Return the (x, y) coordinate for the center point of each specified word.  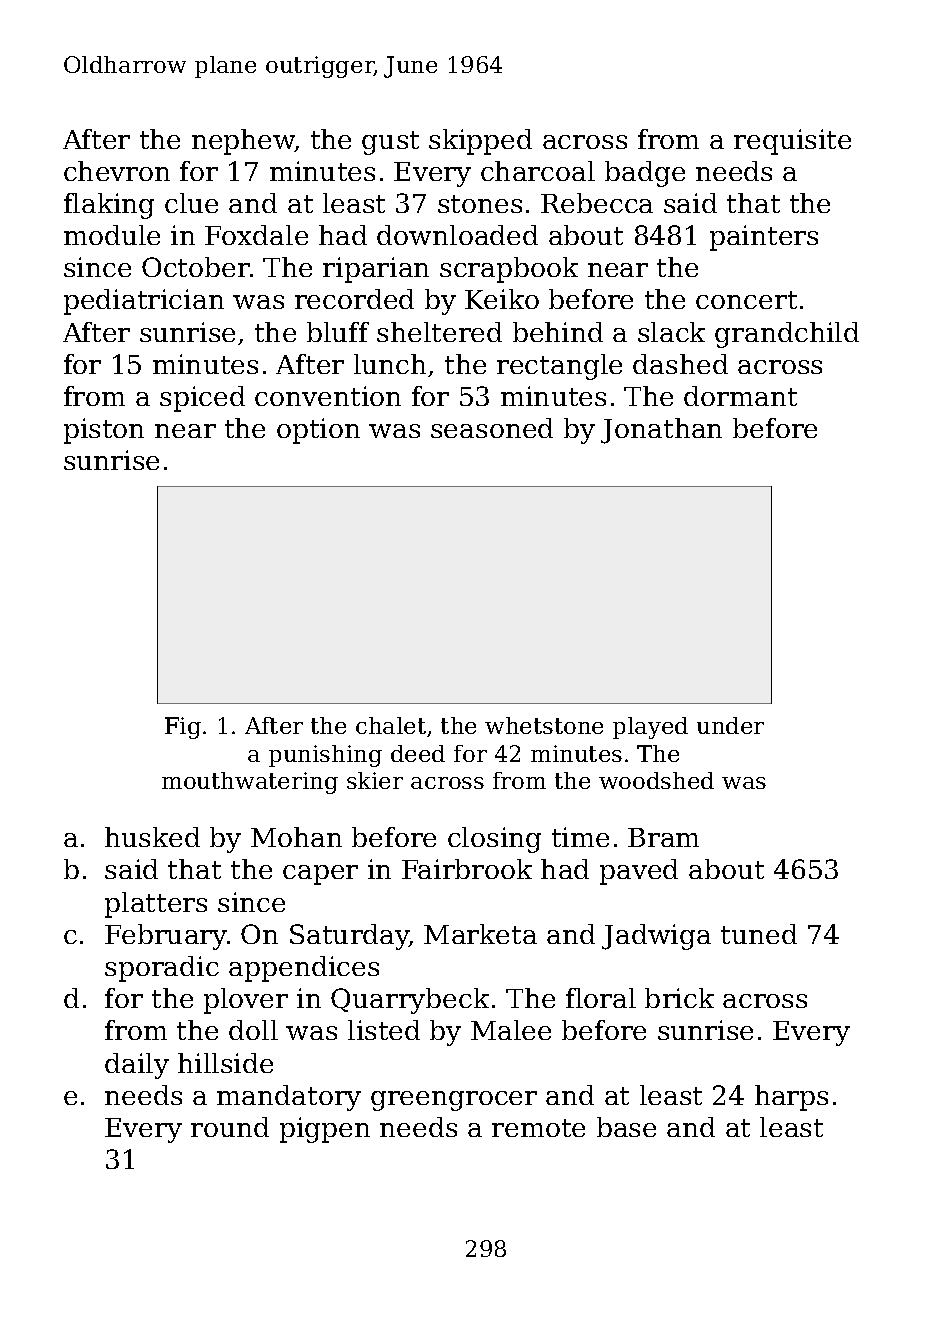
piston (104, 431)
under (730, 725)
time (580, 837)
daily (137, 1066)
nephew (243, 142)
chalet (391, 725)
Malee (511, 1030)
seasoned (492, 428)
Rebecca (597, 203)
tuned (759, 934)
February (166, 937)
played (650, 728)
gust (390, 143)
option (318, 431)
